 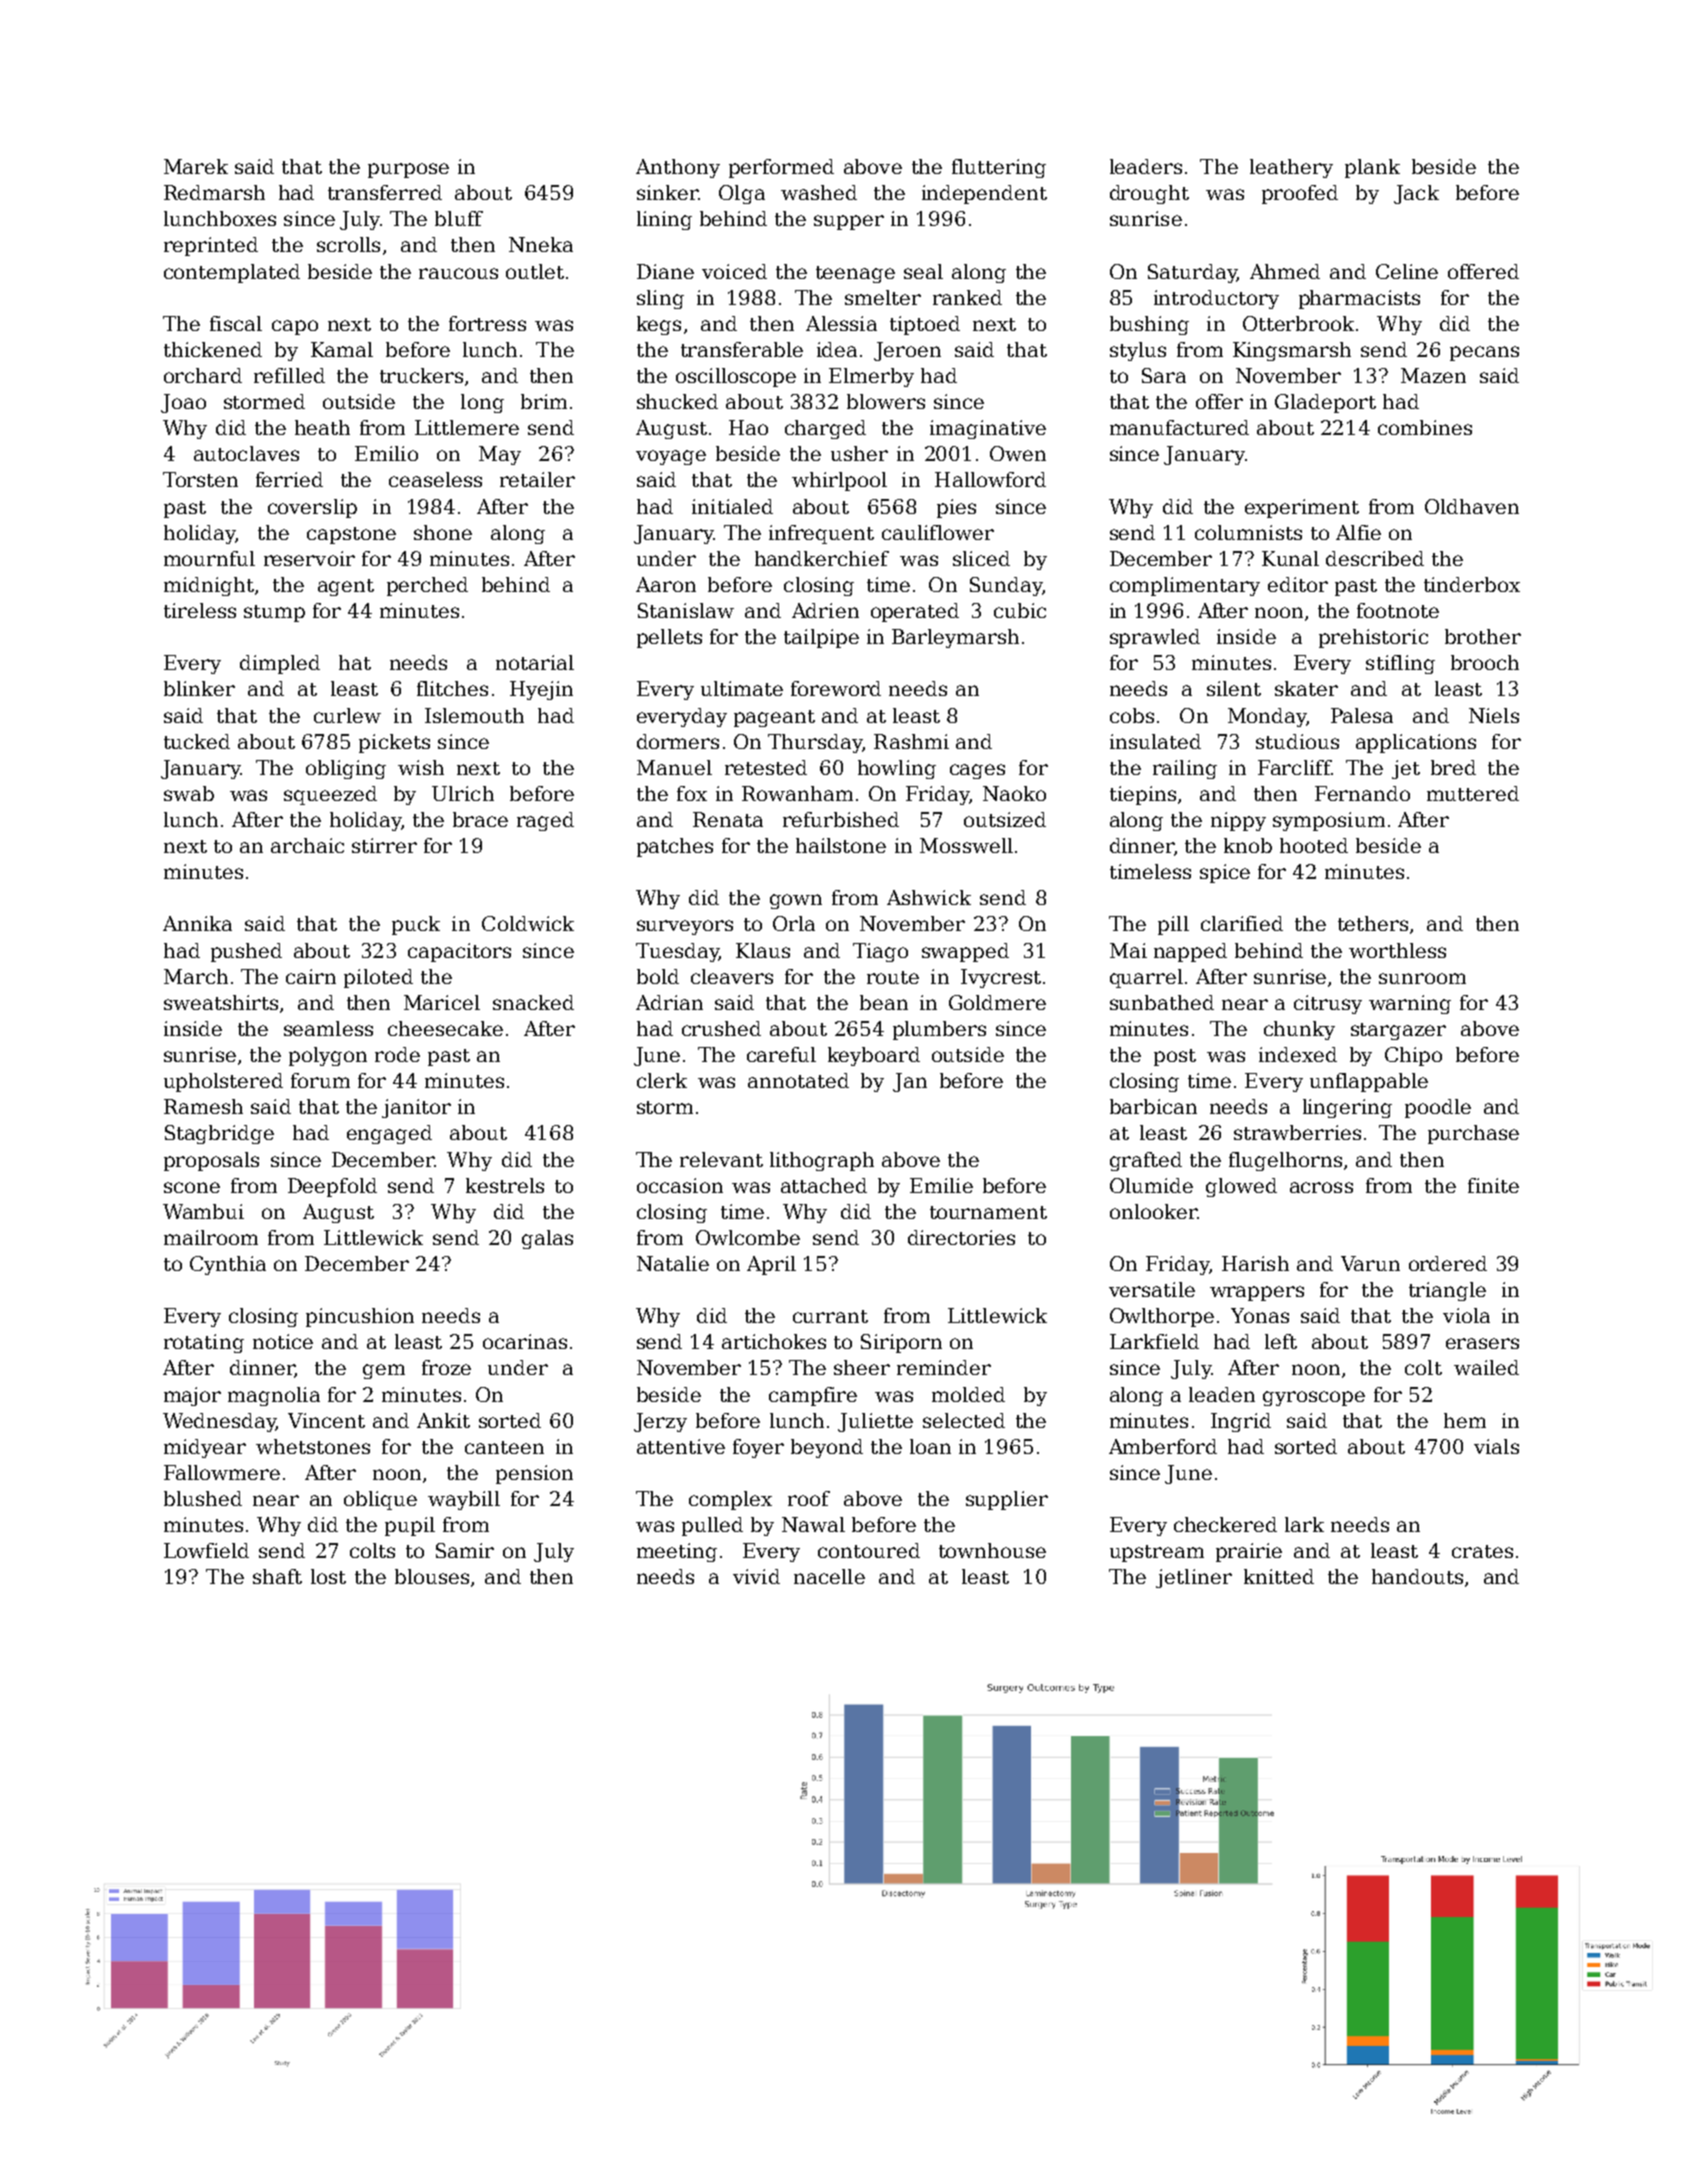 I want to click on fiscal, so click(x=236, y=323).
